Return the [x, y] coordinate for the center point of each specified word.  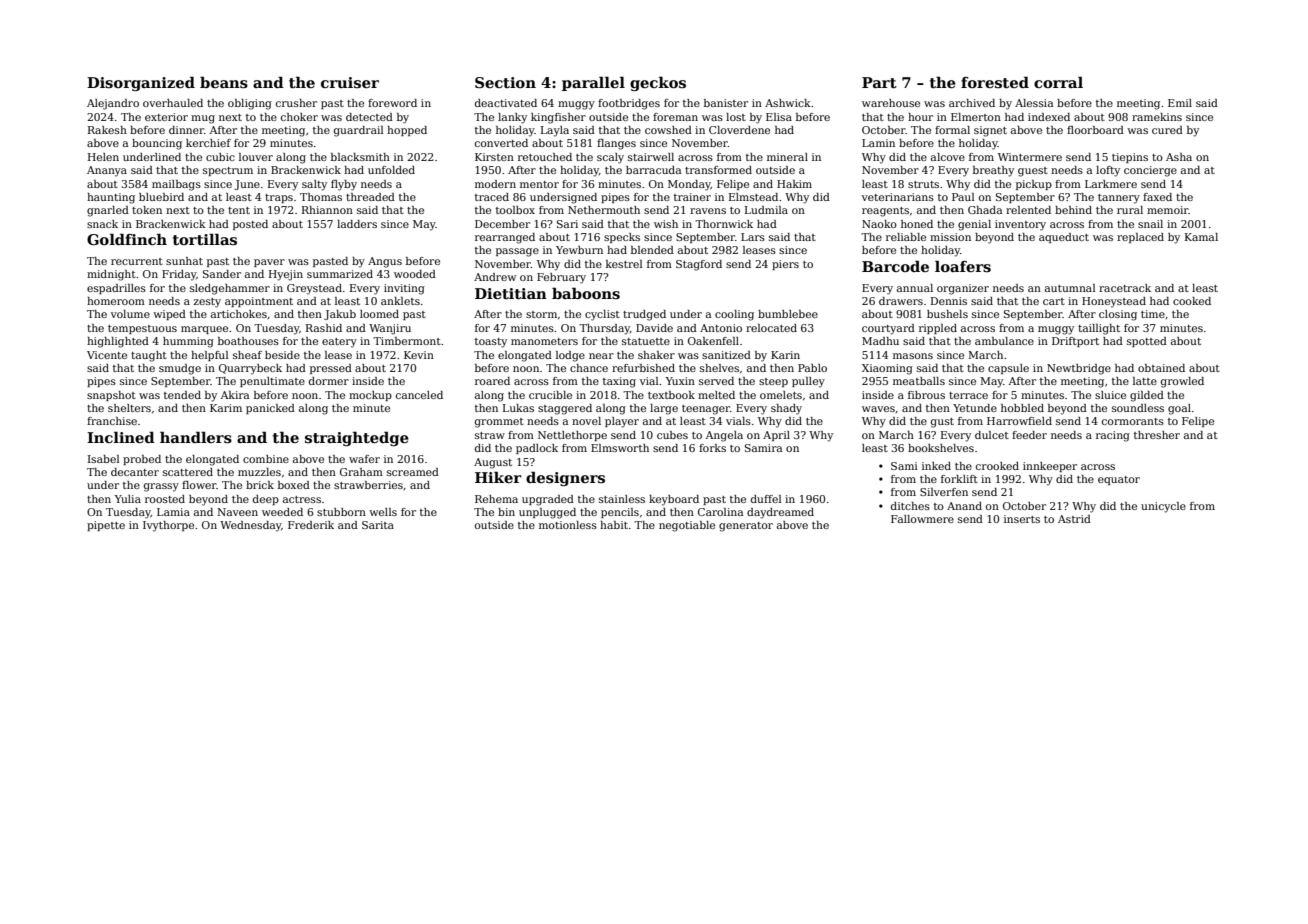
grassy [161, 487]
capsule [1008, 369]
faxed [1157, 197]
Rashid [324, 328]
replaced [1140, 238]
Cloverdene [739, 130]
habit [614, 525]
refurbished [643, 368]
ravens [708, 211]
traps [279, 198]
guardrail [359, 131]
